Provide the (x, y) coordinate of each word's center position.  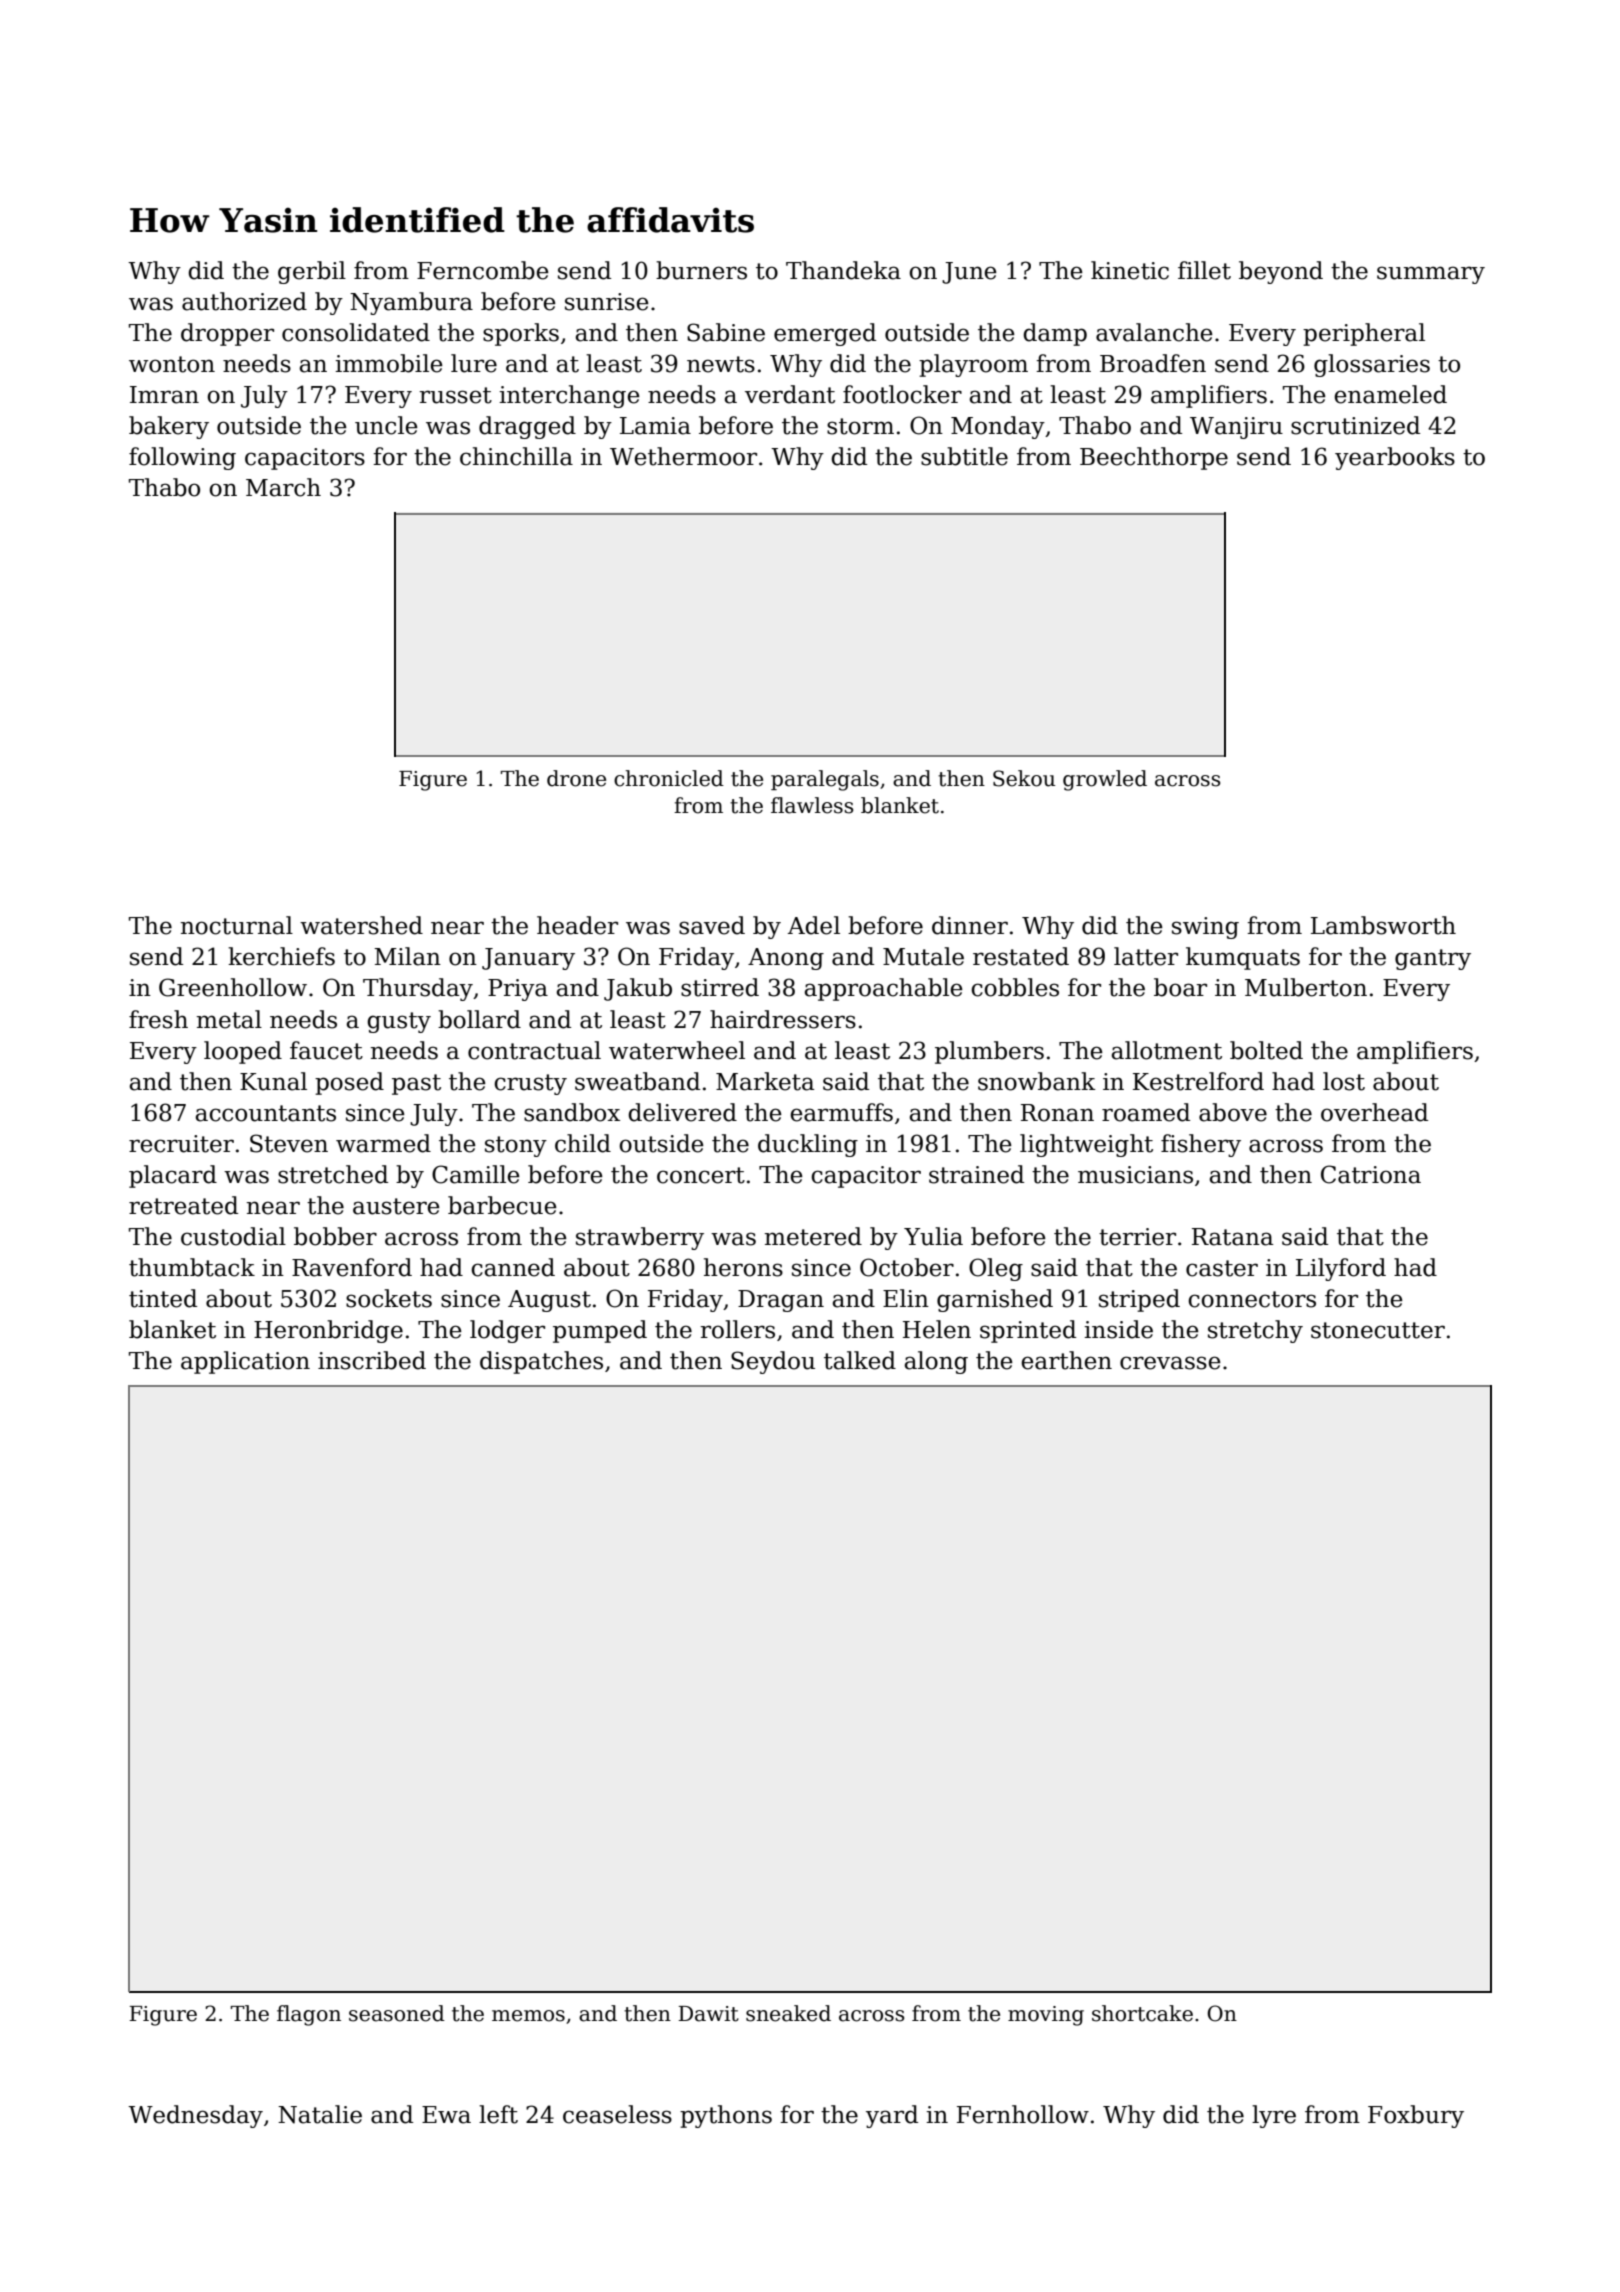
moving (1046, 2016)
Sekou (1024, 778)
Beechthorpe (1154, 458)
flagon (309, 2015)
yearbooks (1395, 458)
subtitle (964, 456)
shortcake (1142, 2013)
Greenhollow (233, 987)
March (283, 487)
